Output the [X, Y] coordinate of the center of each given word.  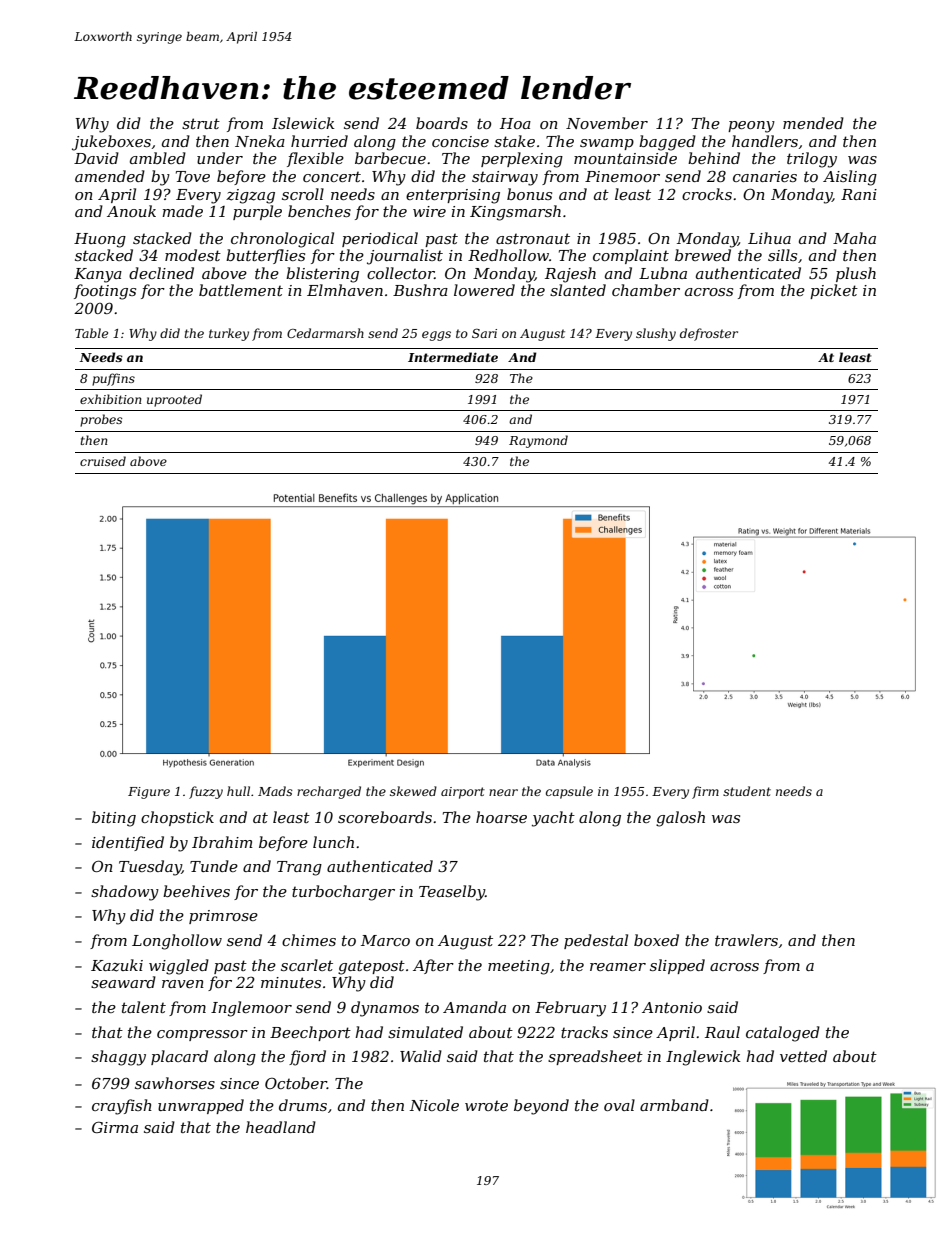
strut [201, 123]
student [747, 791]
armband [674, 1105]
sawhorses [175, 1083]
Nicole [434, 1105]
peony [751, 127]
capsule [569, 792]
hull [238, 791]
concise [460, 141]
